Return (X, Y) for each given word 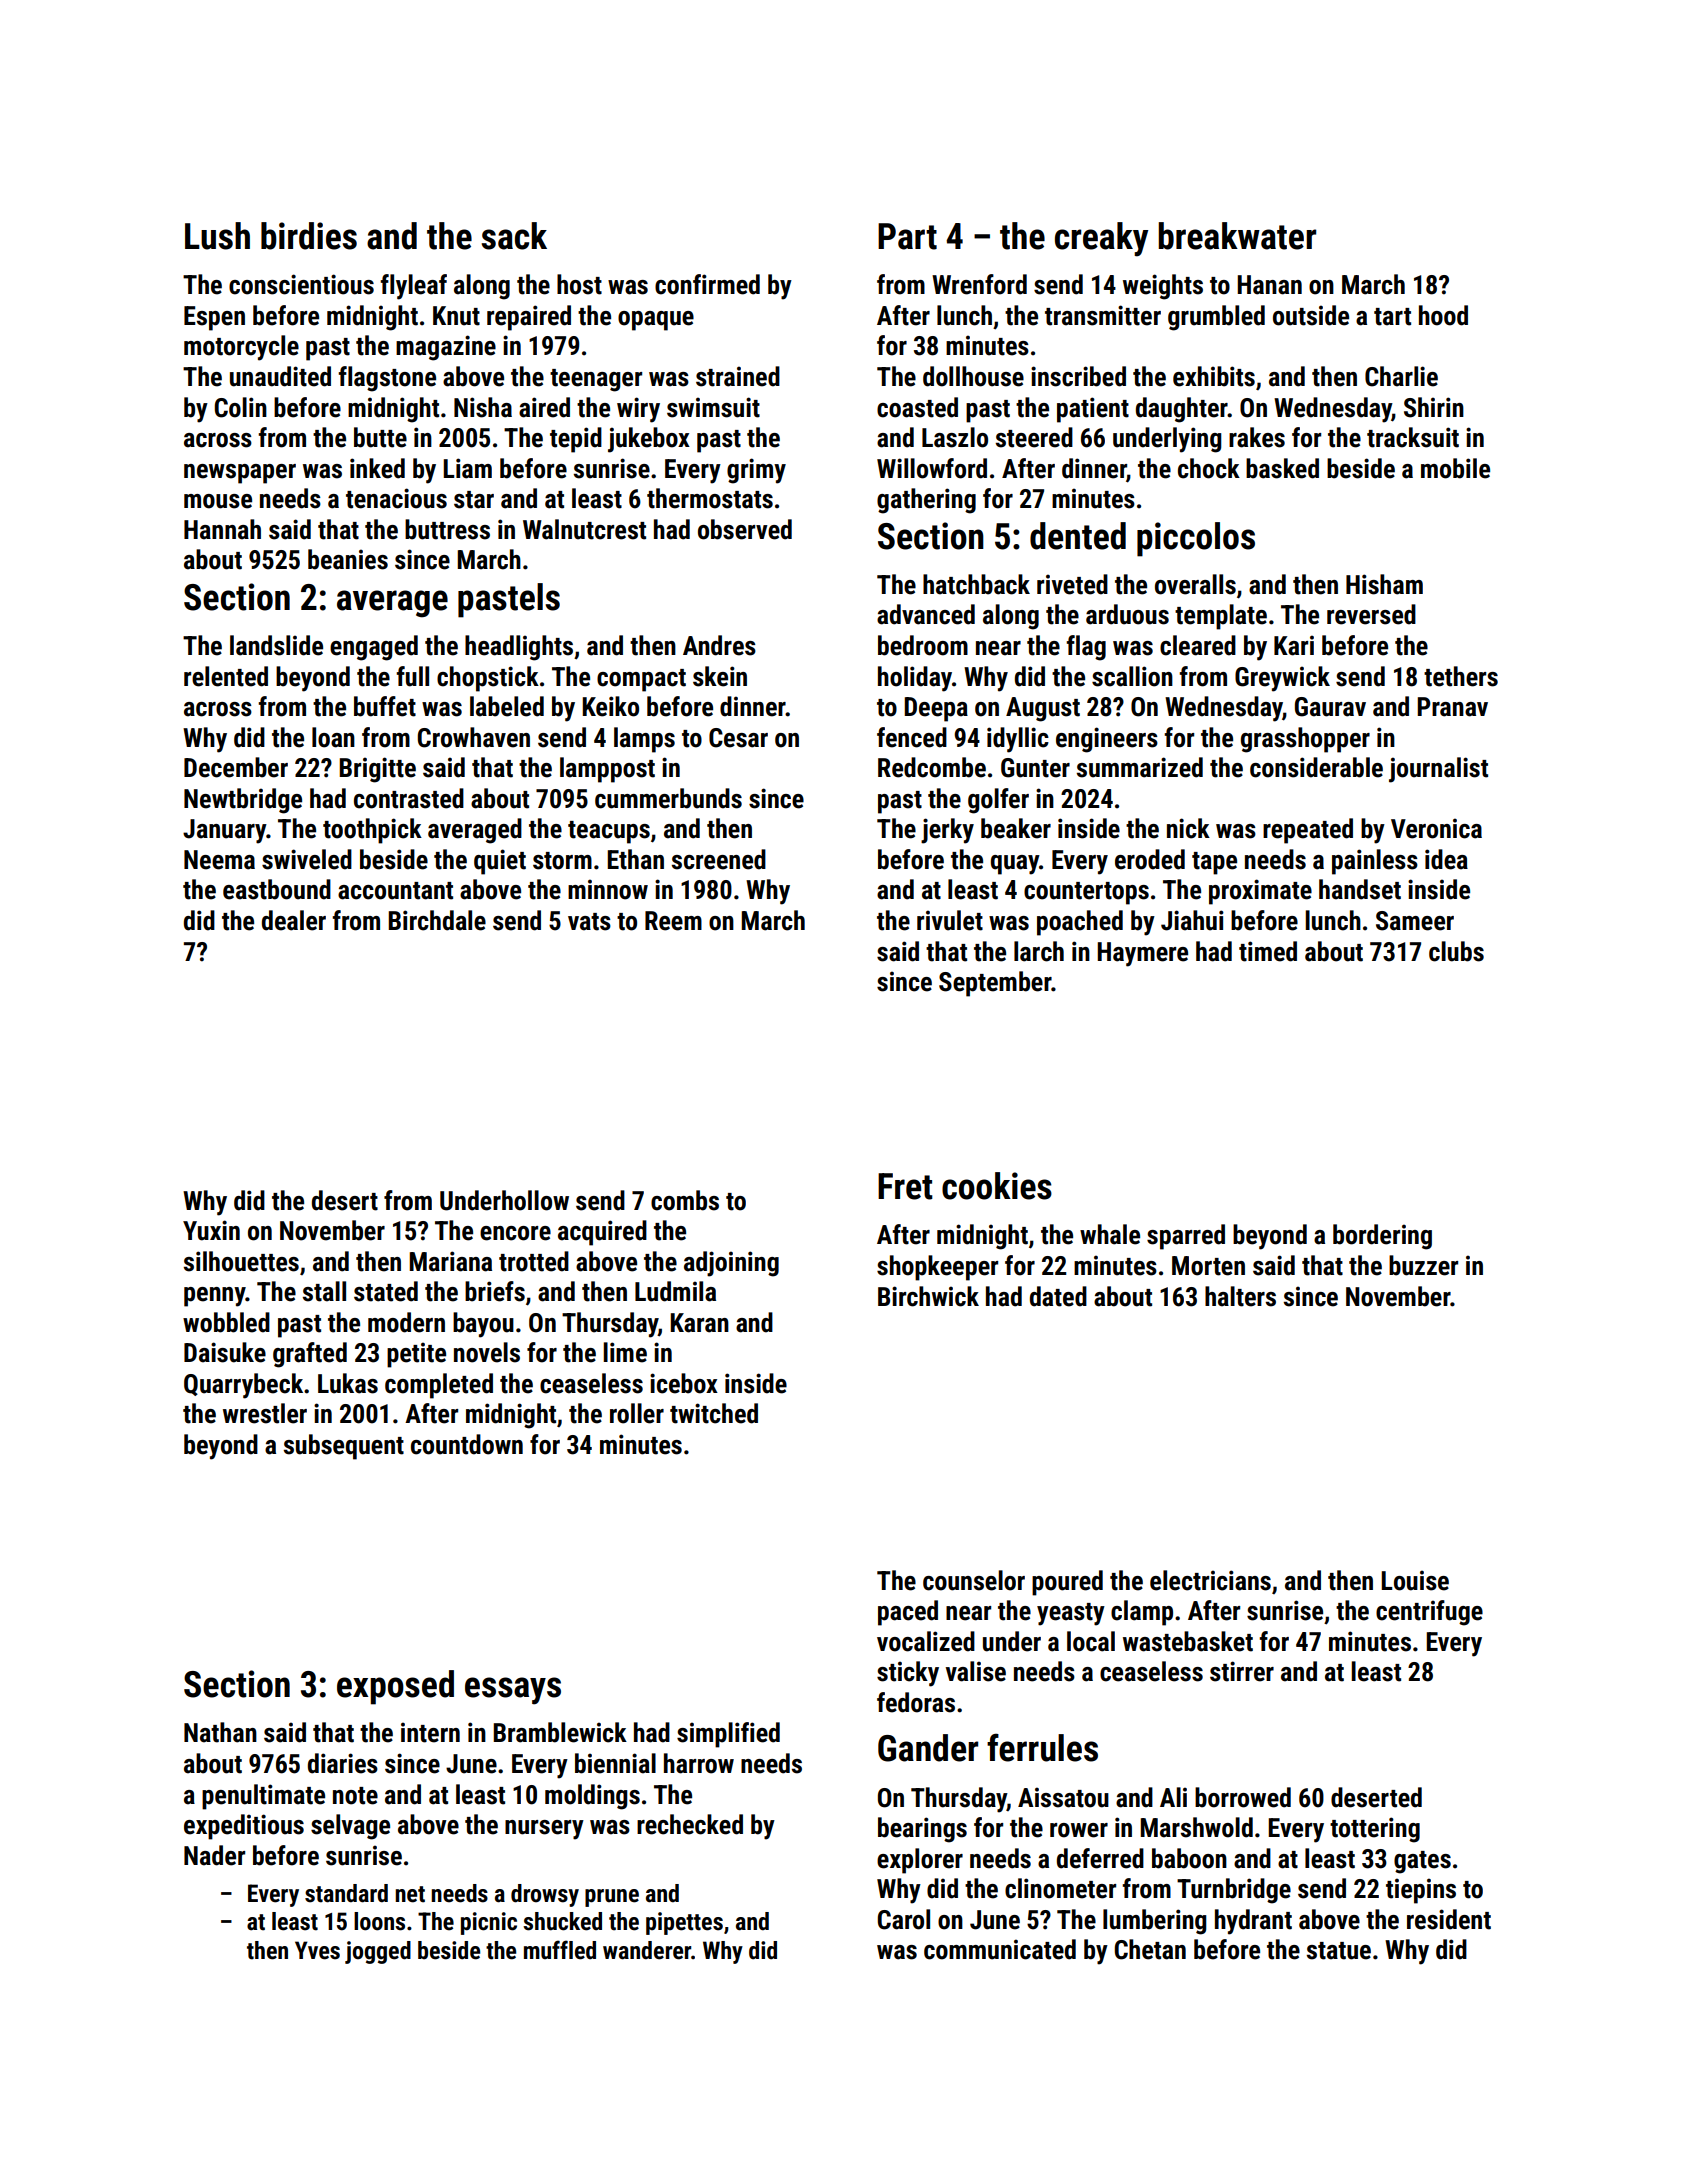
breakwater (1237, 236)
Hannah (222, 529)
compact (641, 680)
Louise (1415, 1580)
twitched (714, 1413)
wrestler (265, 1413)
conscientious (301, 284)
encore (515, 1233)
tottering (1375, 1830)
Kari (1294, 645)
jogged (378, 1952)
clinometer (1060, 1888)
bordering (1382, 1237)
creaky (1101, 239)
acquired (602, 1233)
